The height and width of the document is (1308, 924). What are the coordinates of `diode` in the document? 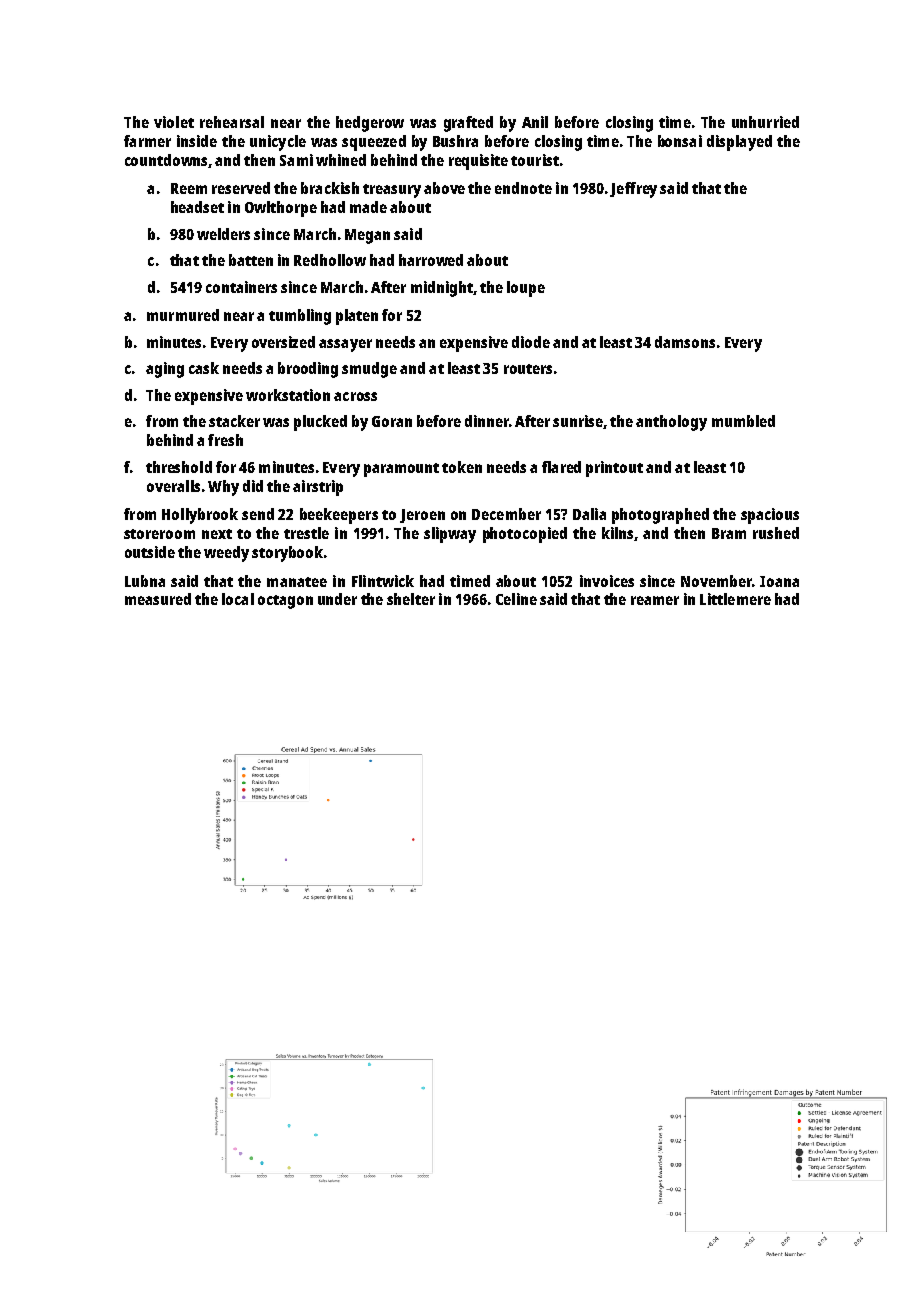 It's located at (531, 342).
